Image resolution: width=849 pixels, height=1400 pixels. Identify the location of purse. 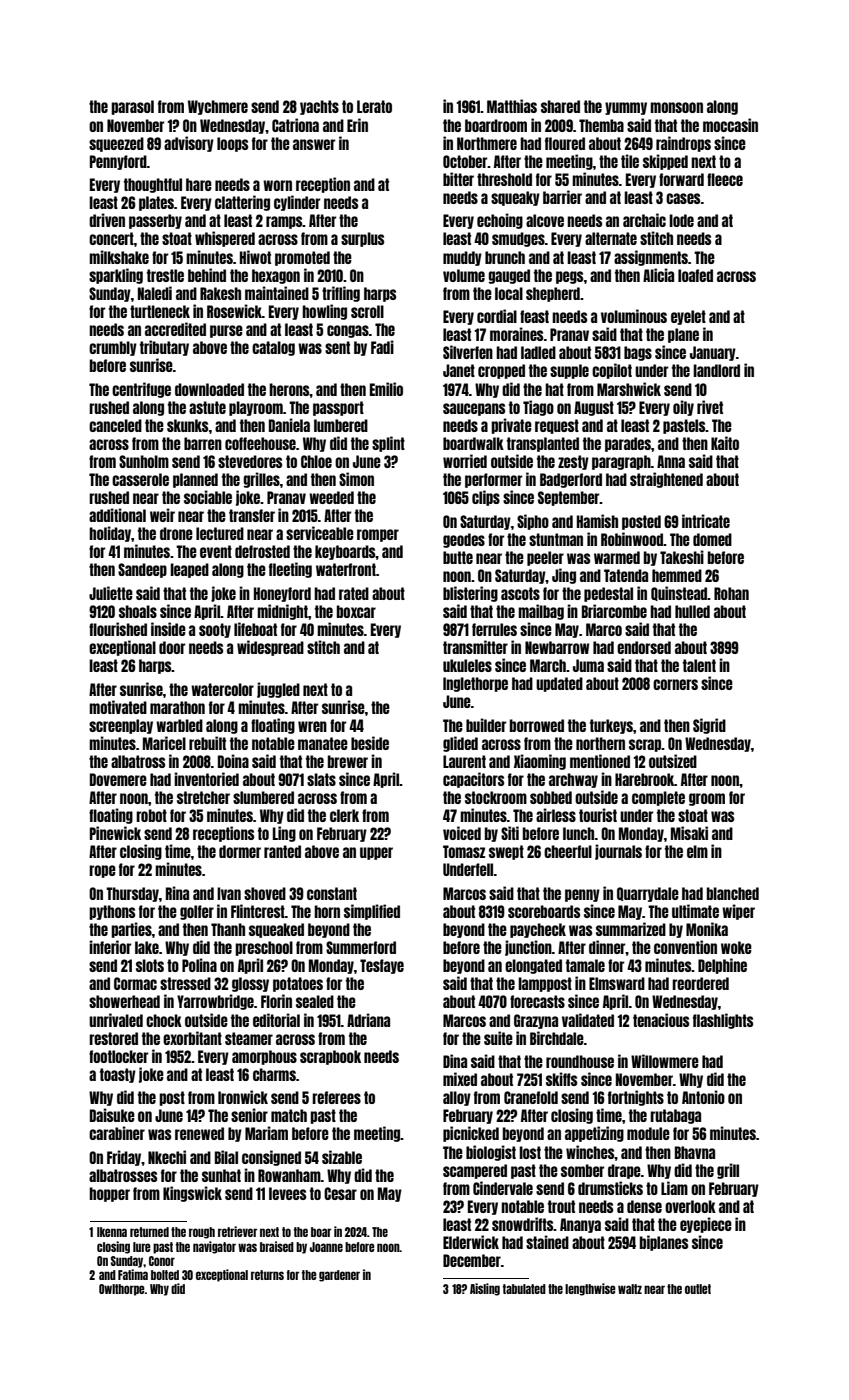
(226, 331).
